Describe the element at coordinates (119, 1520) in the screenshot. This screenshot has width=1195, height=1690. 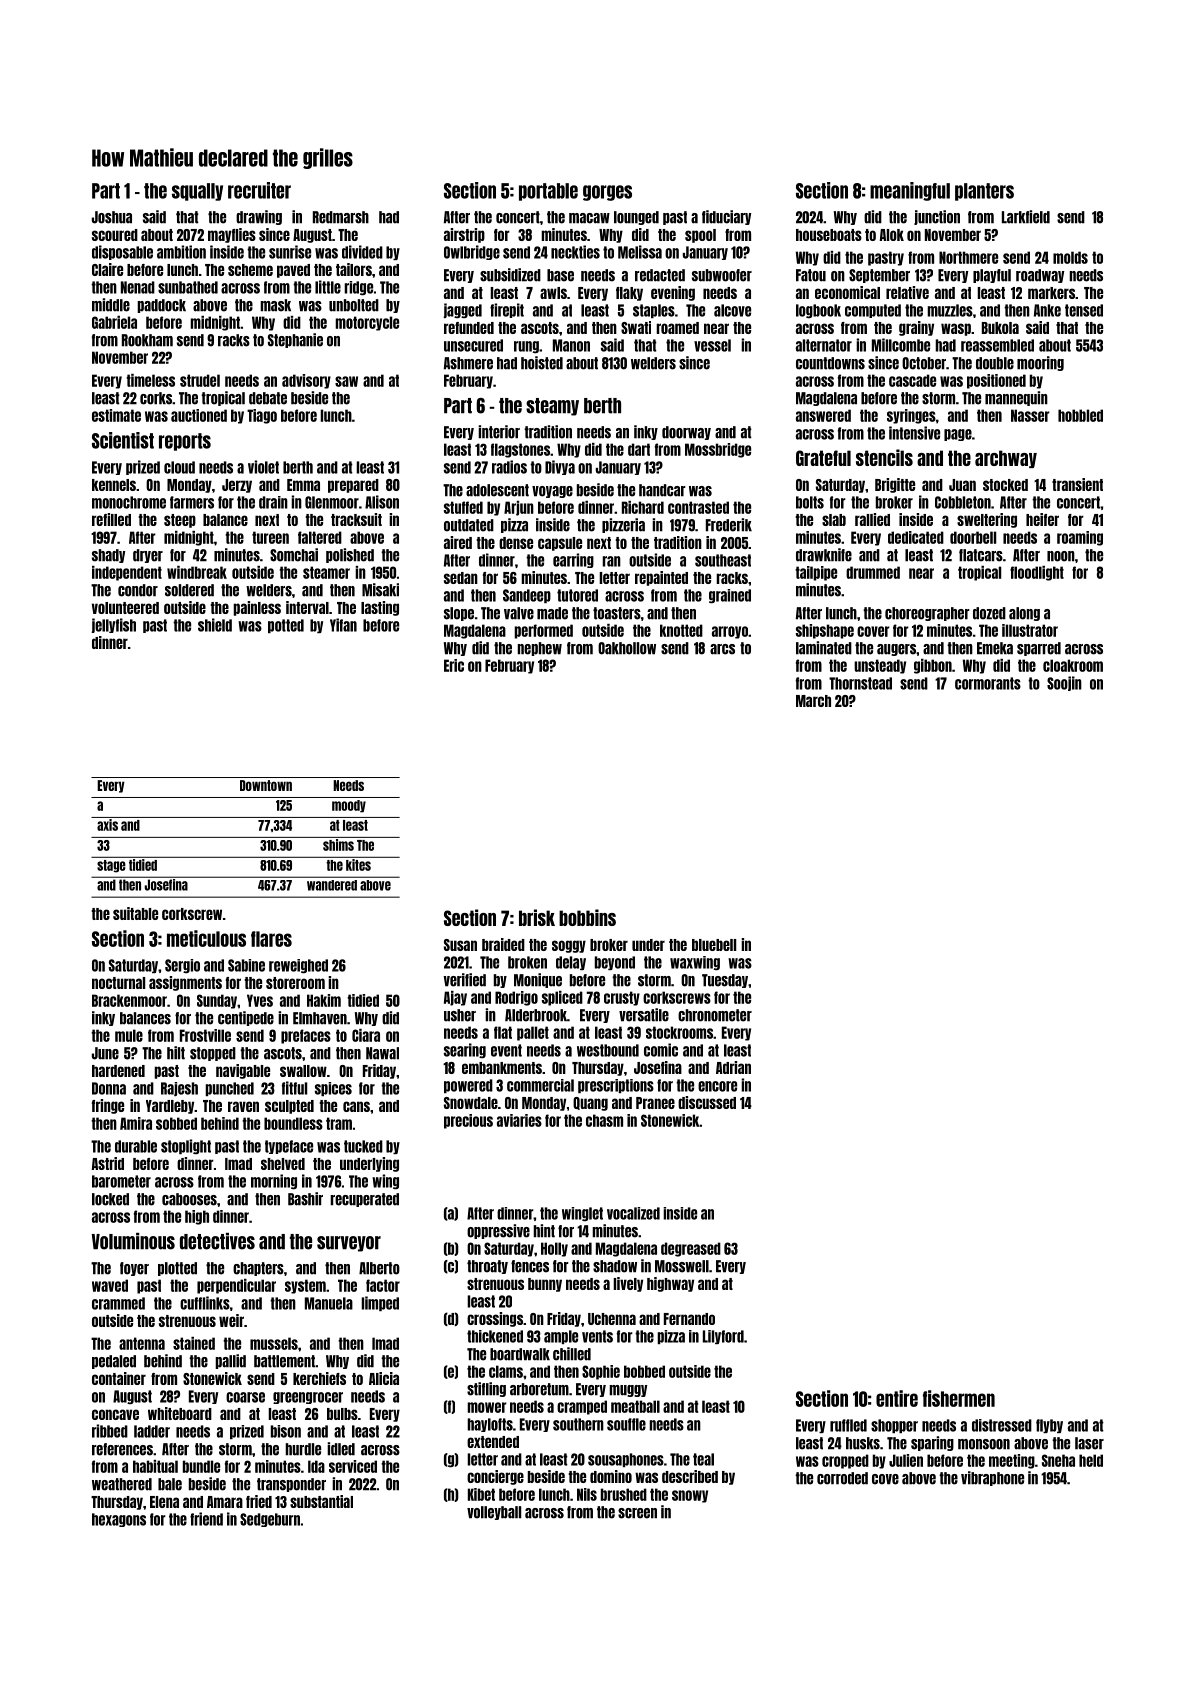
I see `hexagons` at that location.
